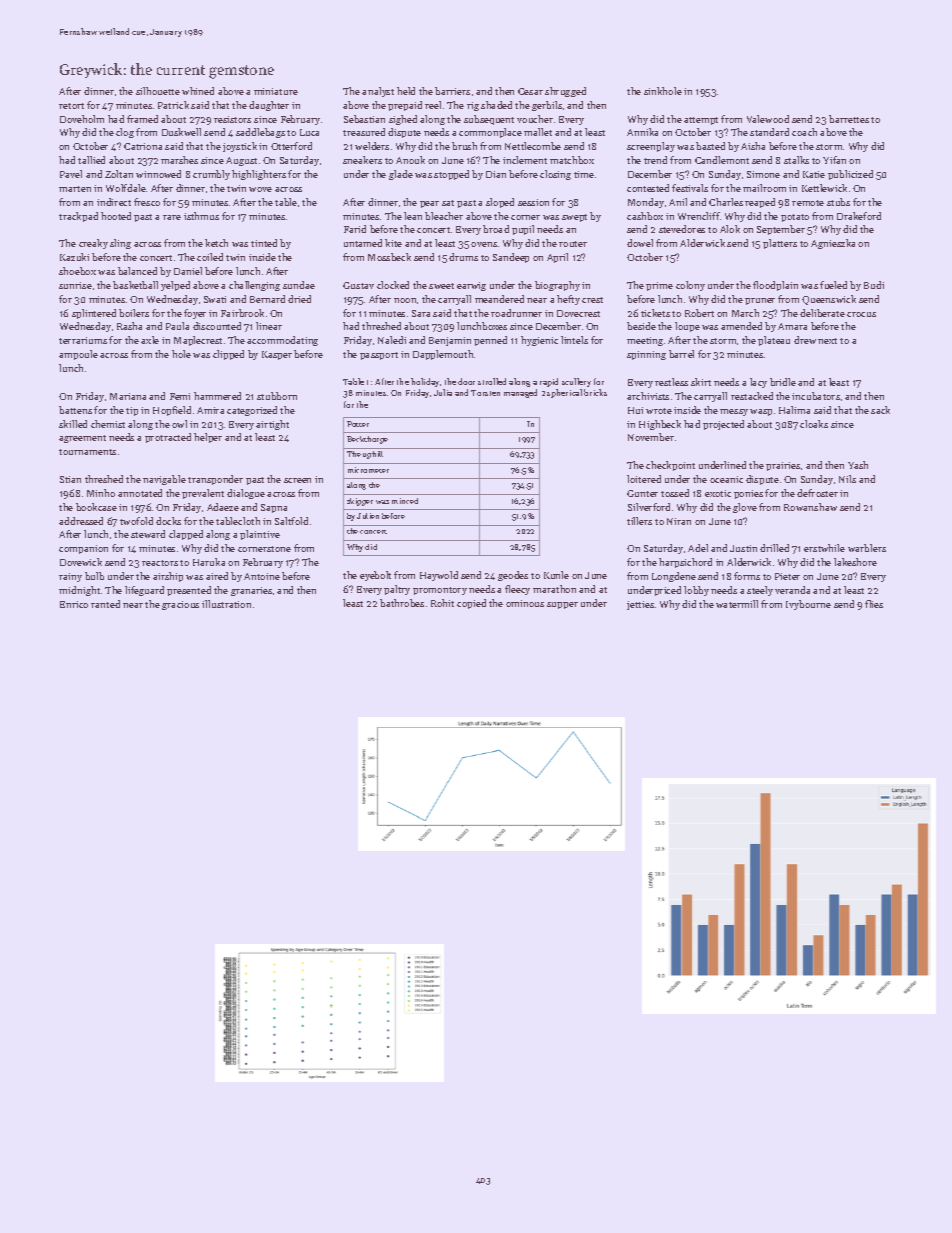  What do you see at coordinates (849, 119) in the screenshot?
I see `barrettes` at bounding box center [849, 119].
